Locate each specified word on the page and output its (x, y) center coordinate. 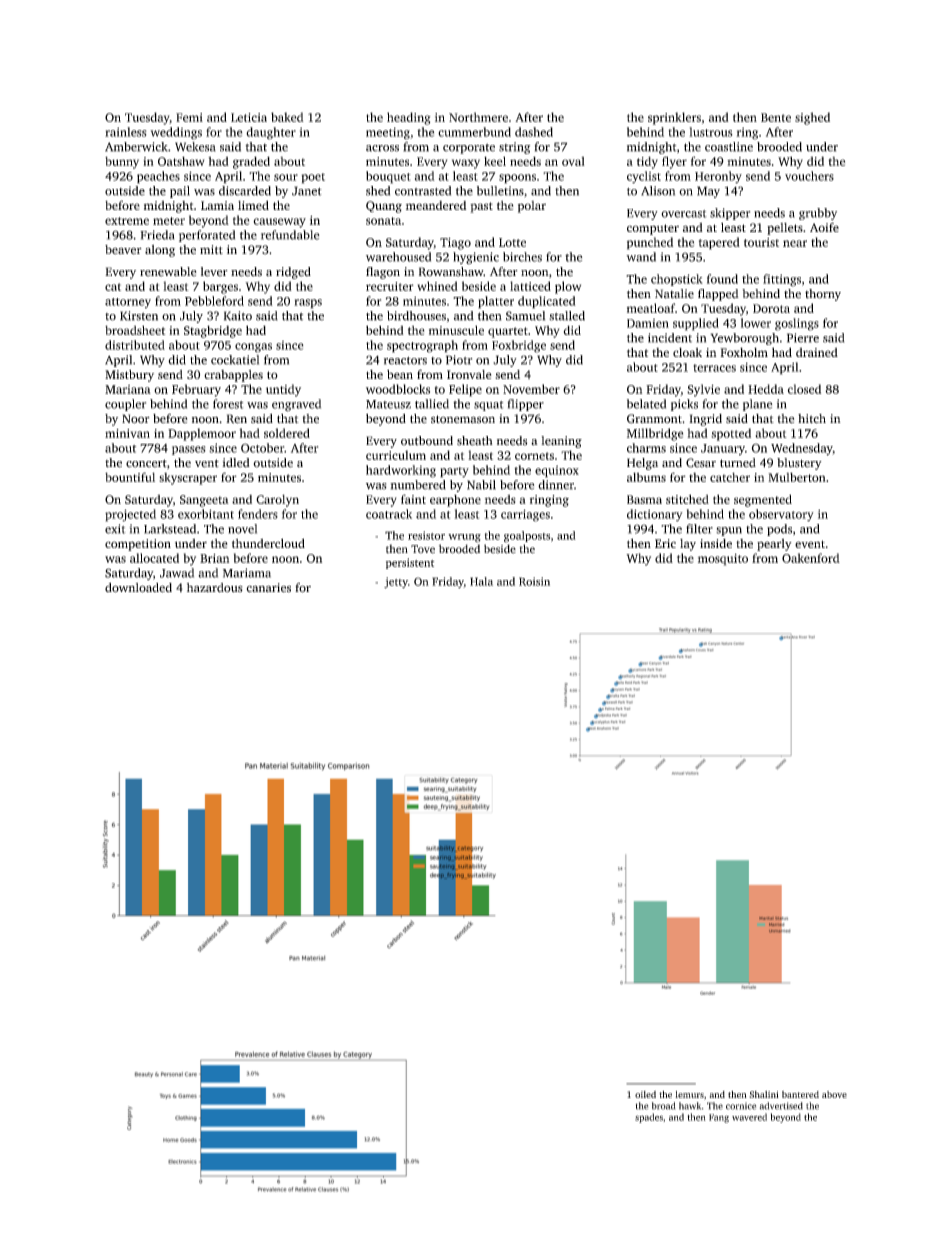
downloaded (138, 588)
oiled (645, 1094)
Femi (189, 117)
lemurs (689, 1094)
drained (817, 352)
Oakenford (811, 558)
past (481, 207)
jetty (396, 583)
